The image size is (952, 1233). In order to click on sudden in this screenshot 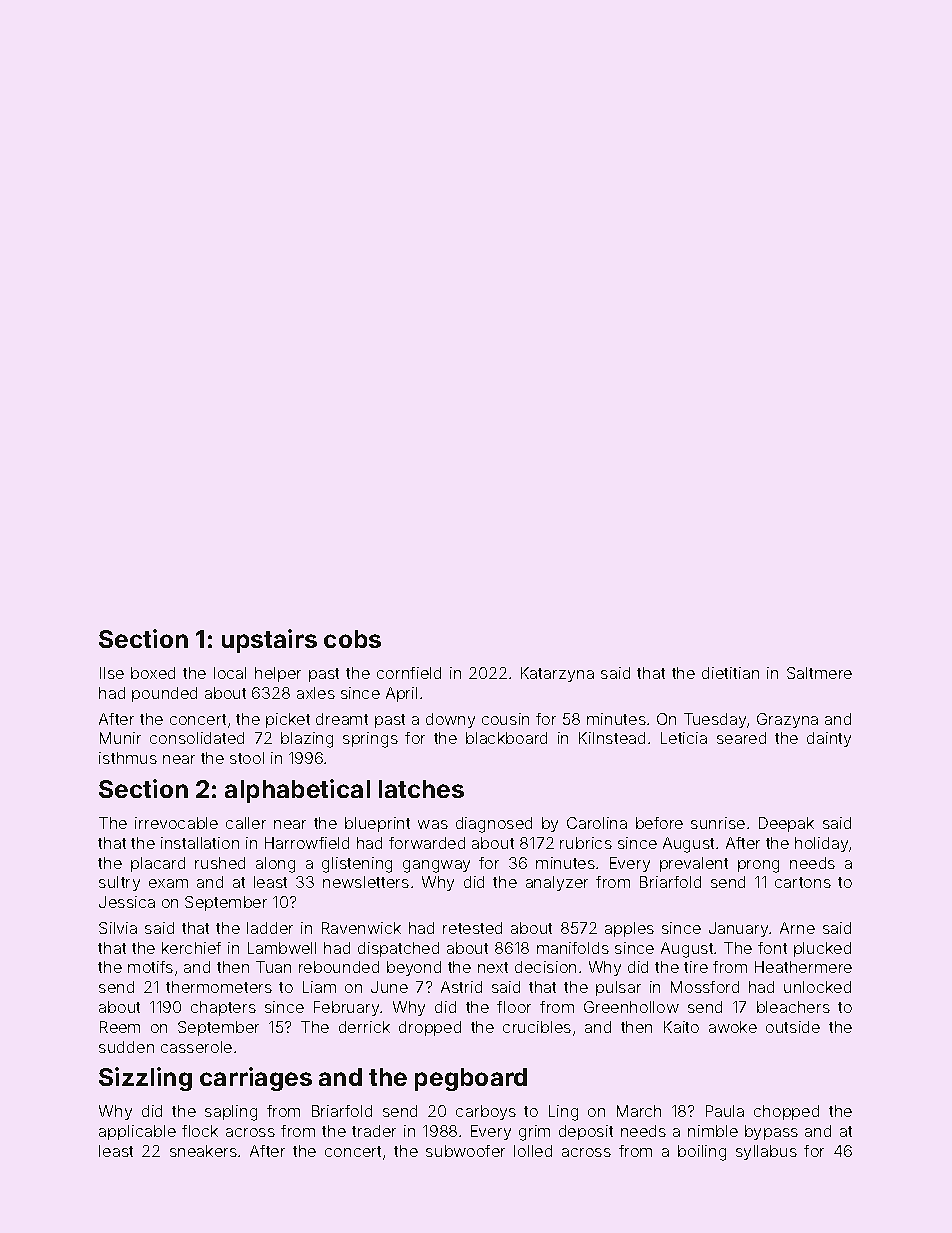, I will do `click(126, 1047)`.
